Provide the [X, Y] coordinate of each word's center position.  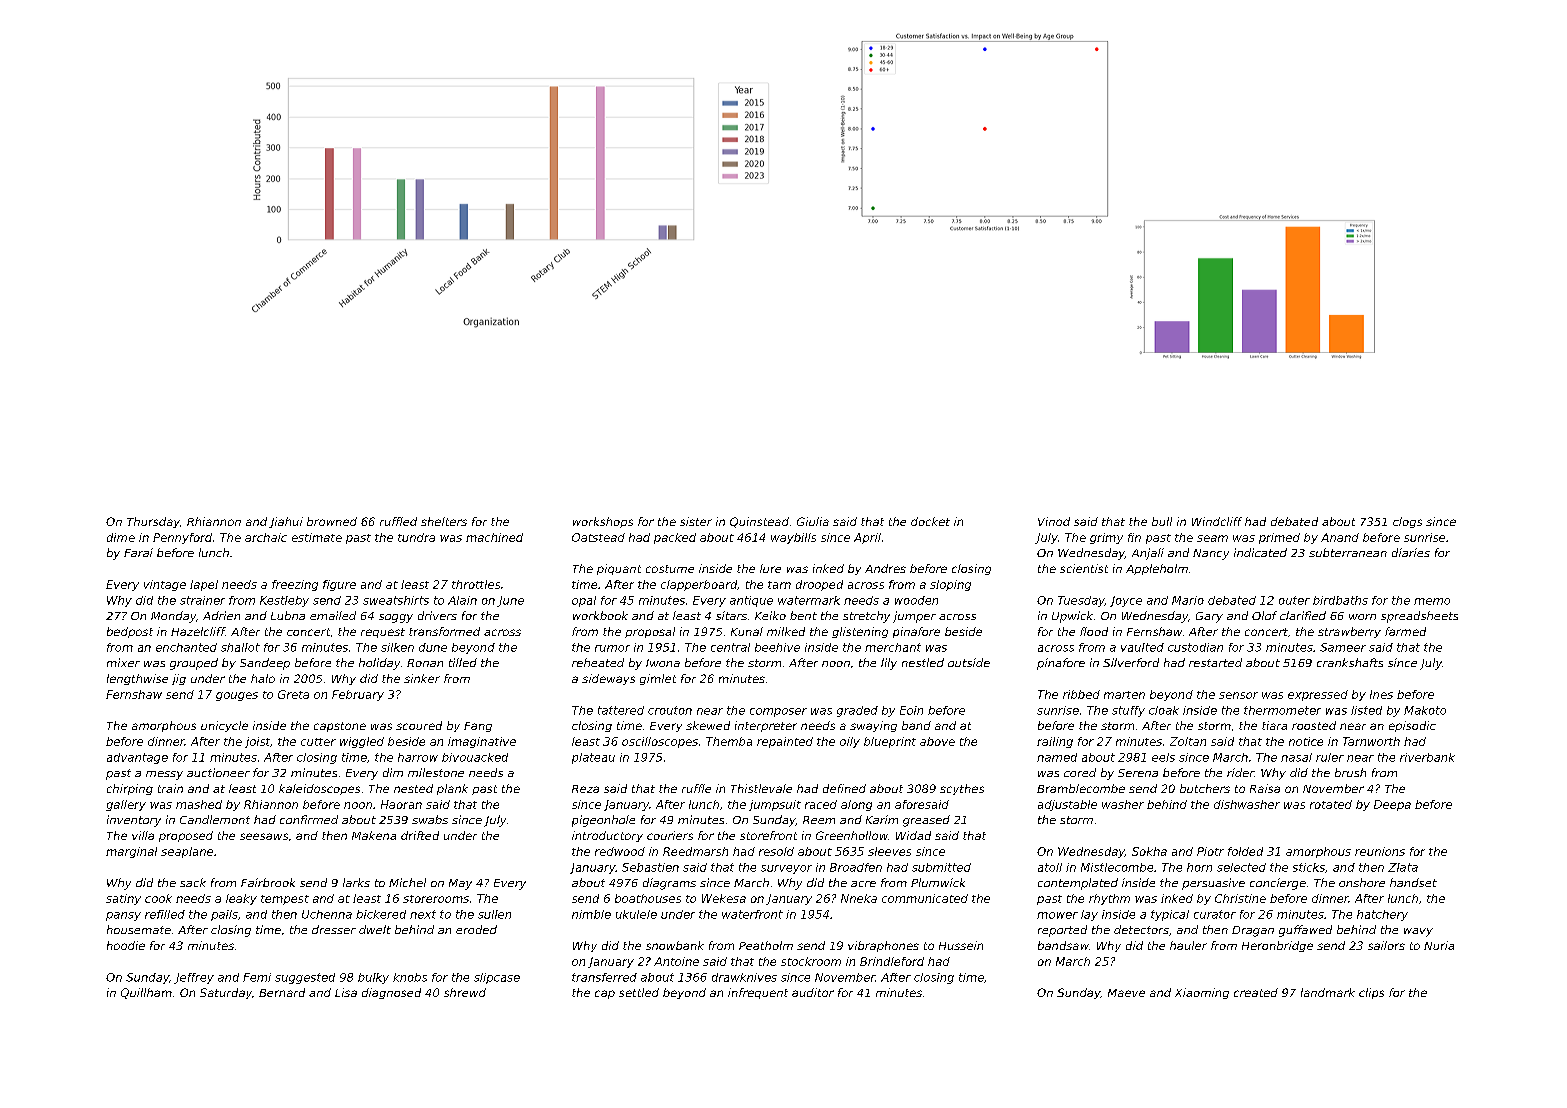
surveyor [786, 869]
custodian [1195, 647]
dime [121, 537]
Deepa [1392, 805]
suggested [305, 978]
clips [1371, 993]
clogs [1407, 522]
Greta [293, 694]
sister [696, 521]
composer [778, 712]
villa [143, 835]
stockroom [811, 961]
